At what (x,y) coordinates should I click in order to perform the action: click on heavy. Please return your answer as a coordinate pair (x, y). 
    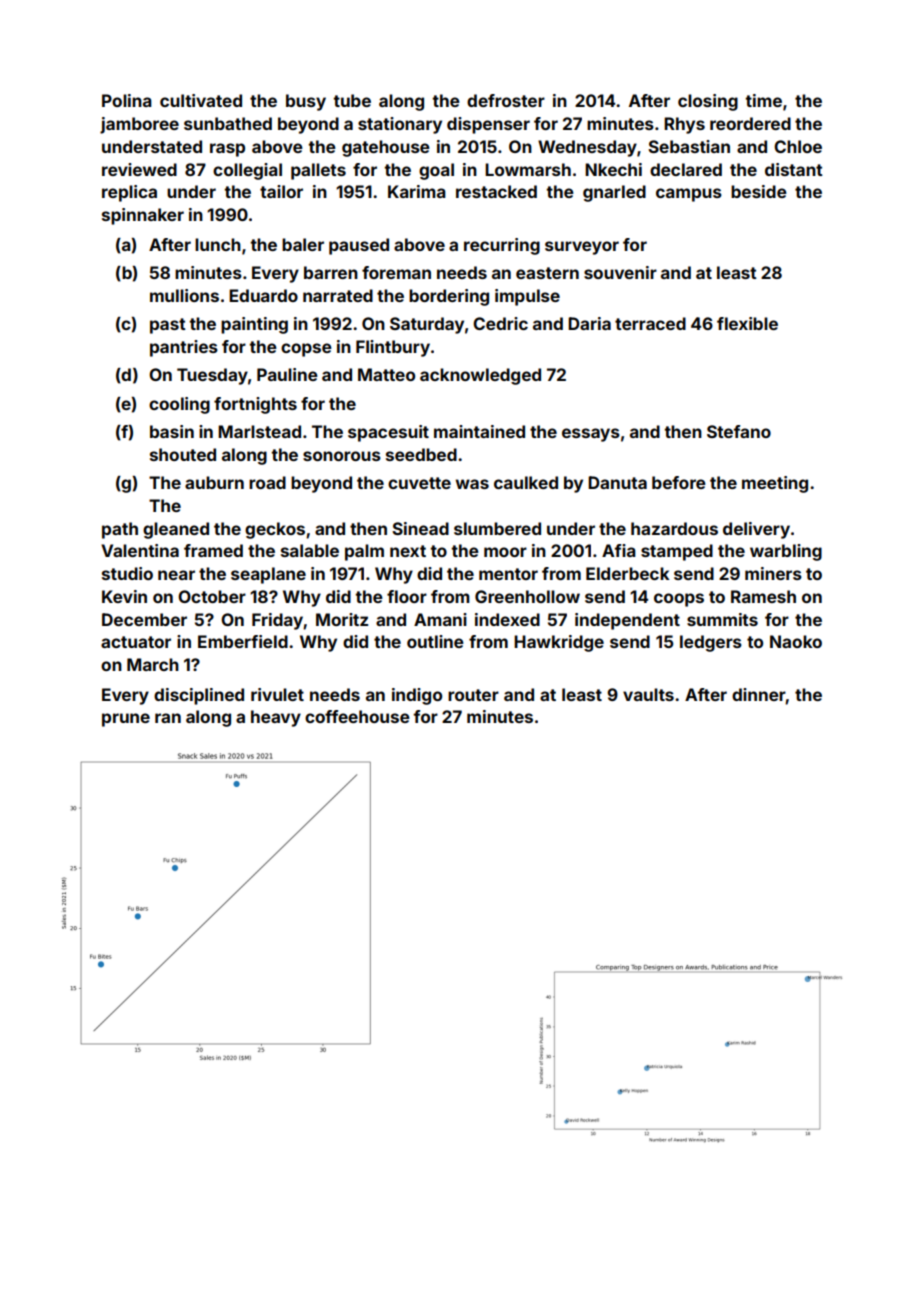
    Looking at the image, I should click on (276, 718).
